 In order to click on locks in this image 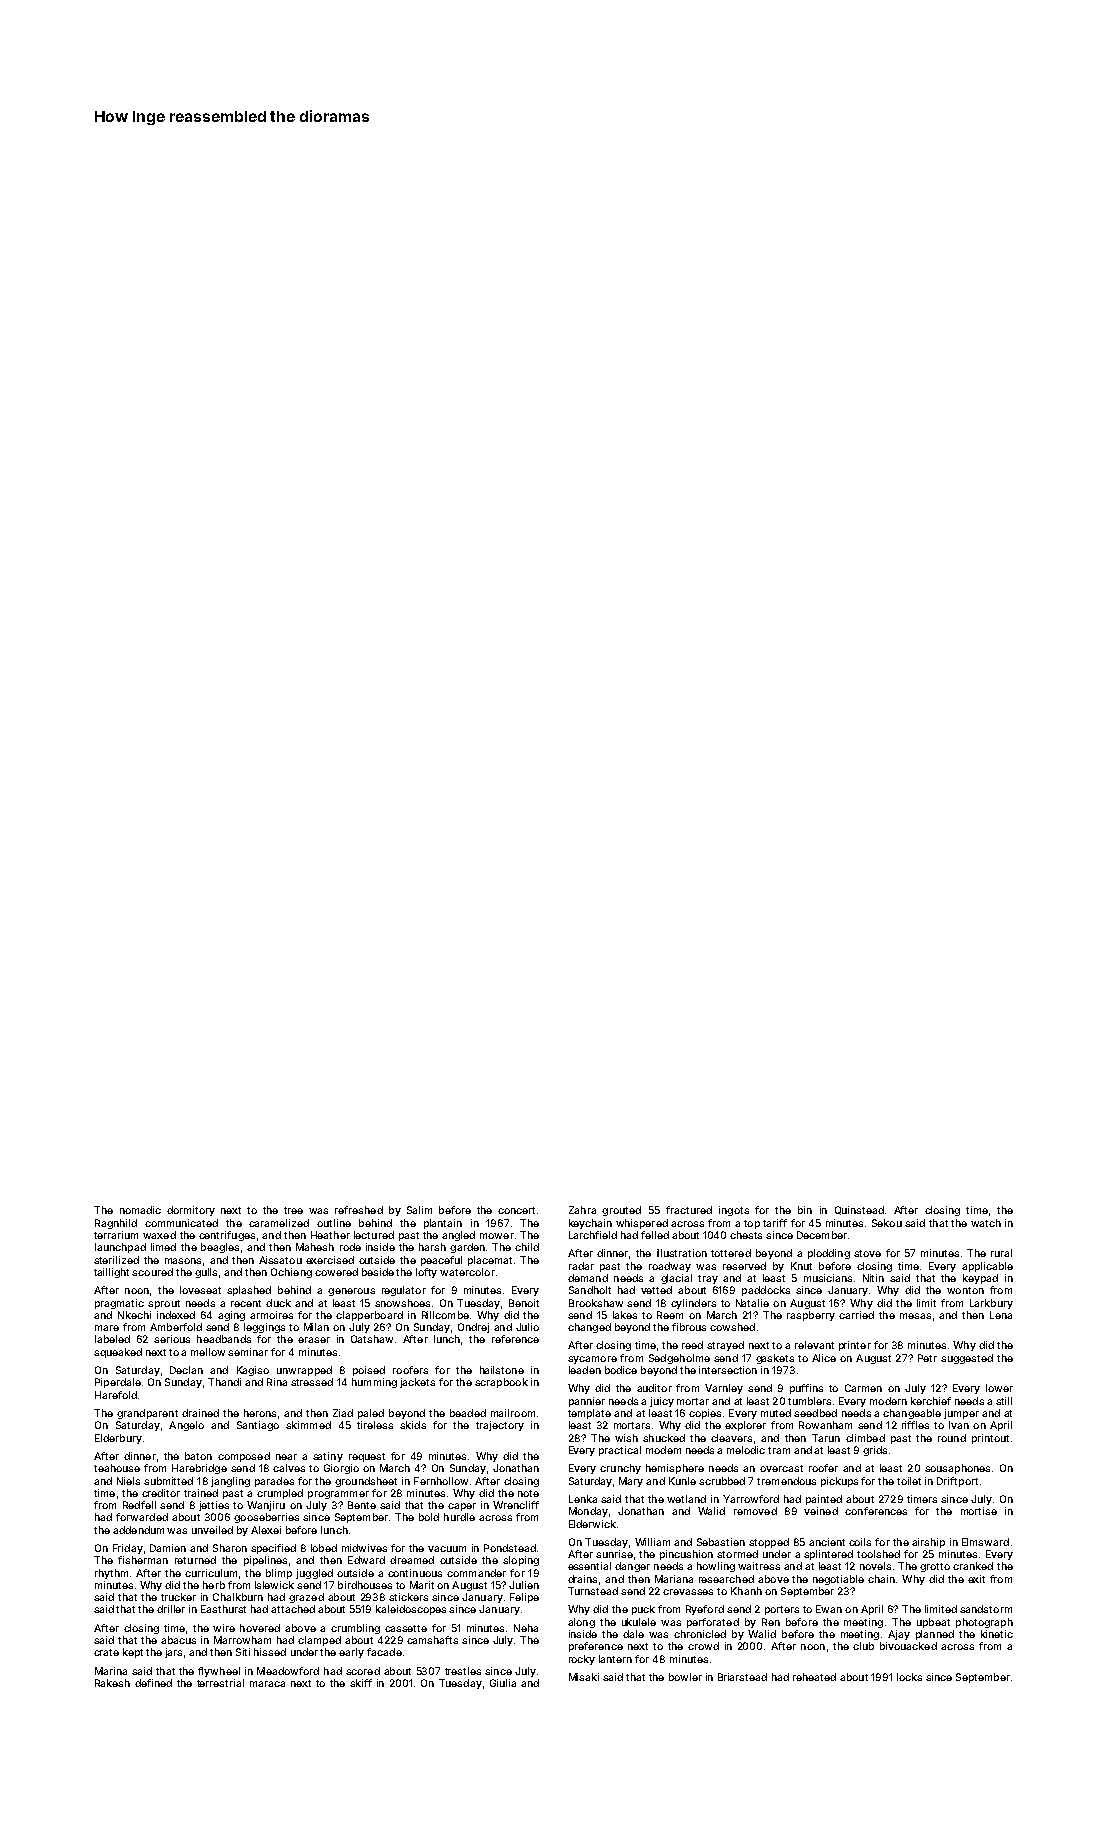, I will do `click(909, 1677)`.
